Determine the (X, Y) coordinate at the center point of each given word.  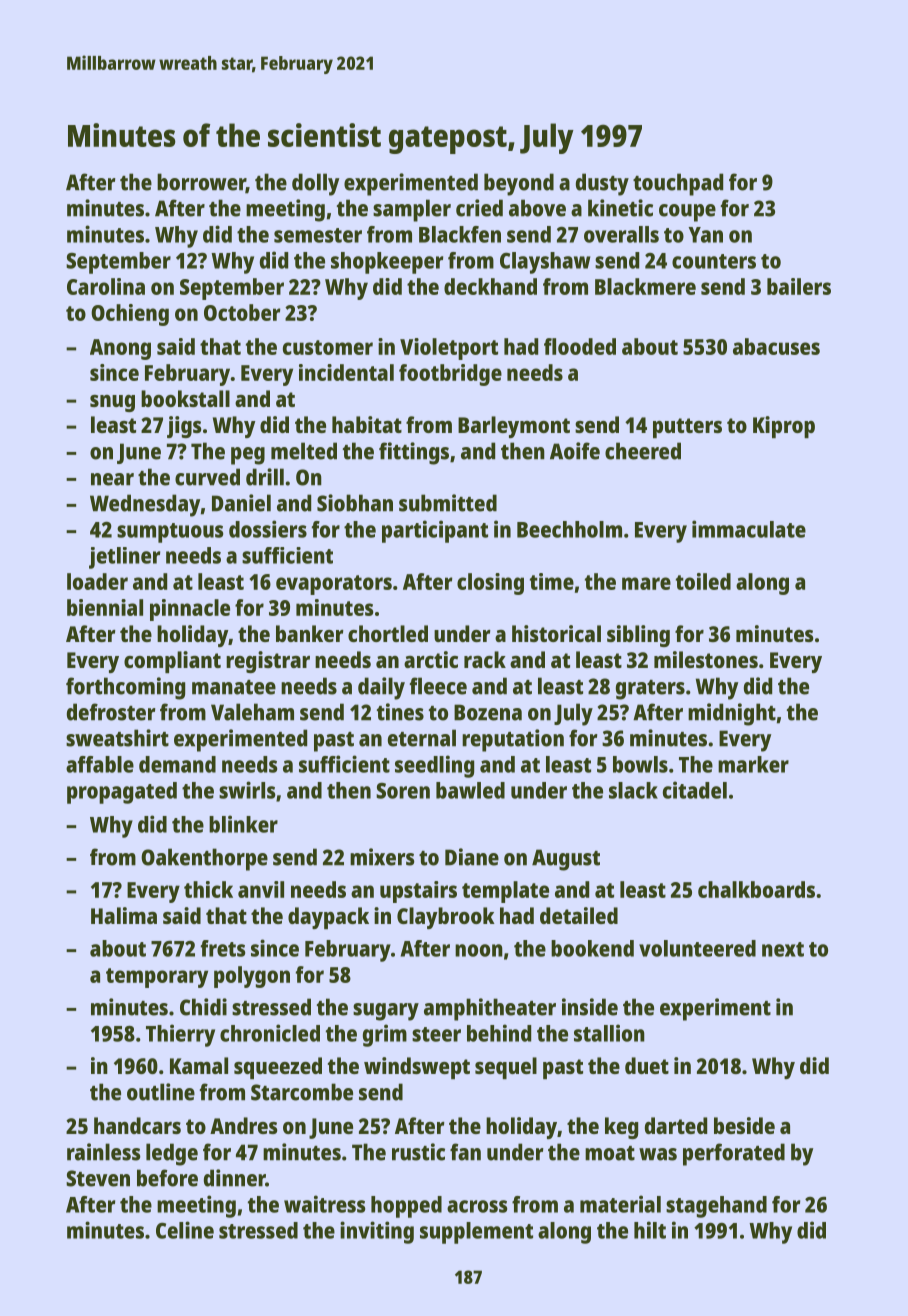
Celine (185, 1230)
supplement (476, 1233)
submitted (448, 503)
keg (621, 1128)
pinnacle (190, 610)
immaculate (749, 529)
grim (385, 1035)
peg (248, 456)
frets (223, 948)
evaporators (334, 585)
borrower (201, 183)
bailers (799, 286)
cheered (643, 451)
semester (318, 235)
